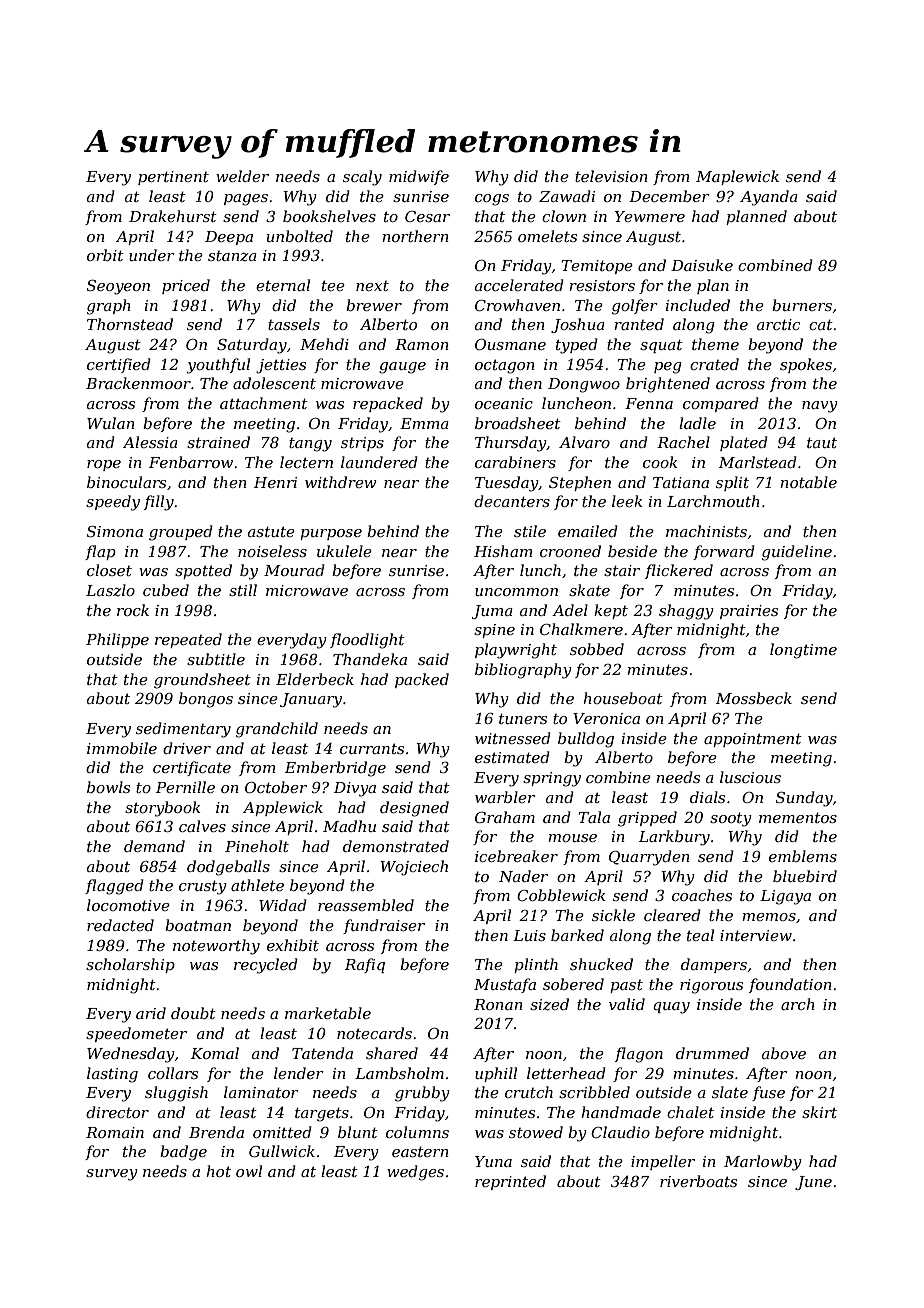 The image size is (924, 1308). I want to click on emblems, so click(803, 856).
